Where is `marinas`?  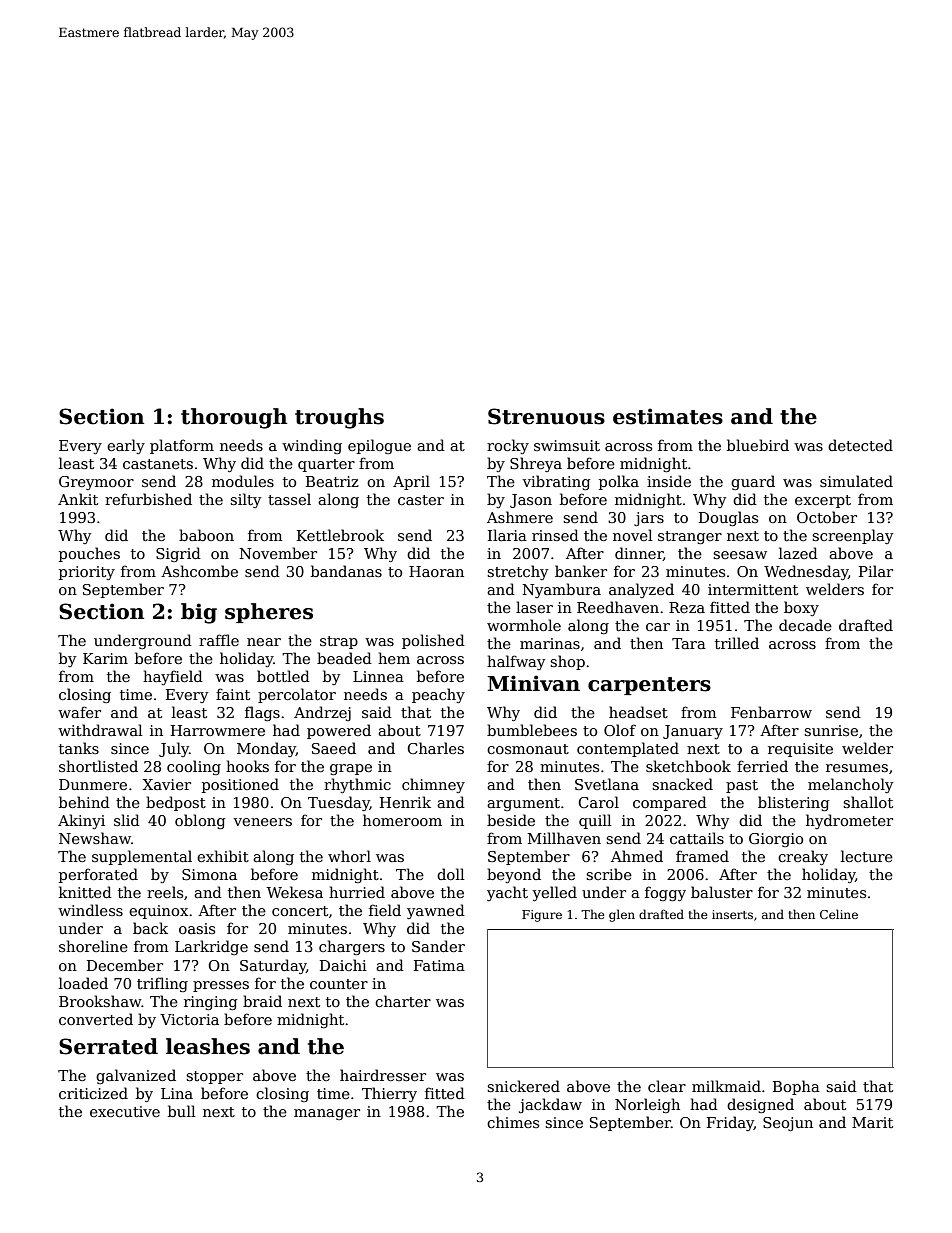 marinas is located at coordinates (550, 643).
